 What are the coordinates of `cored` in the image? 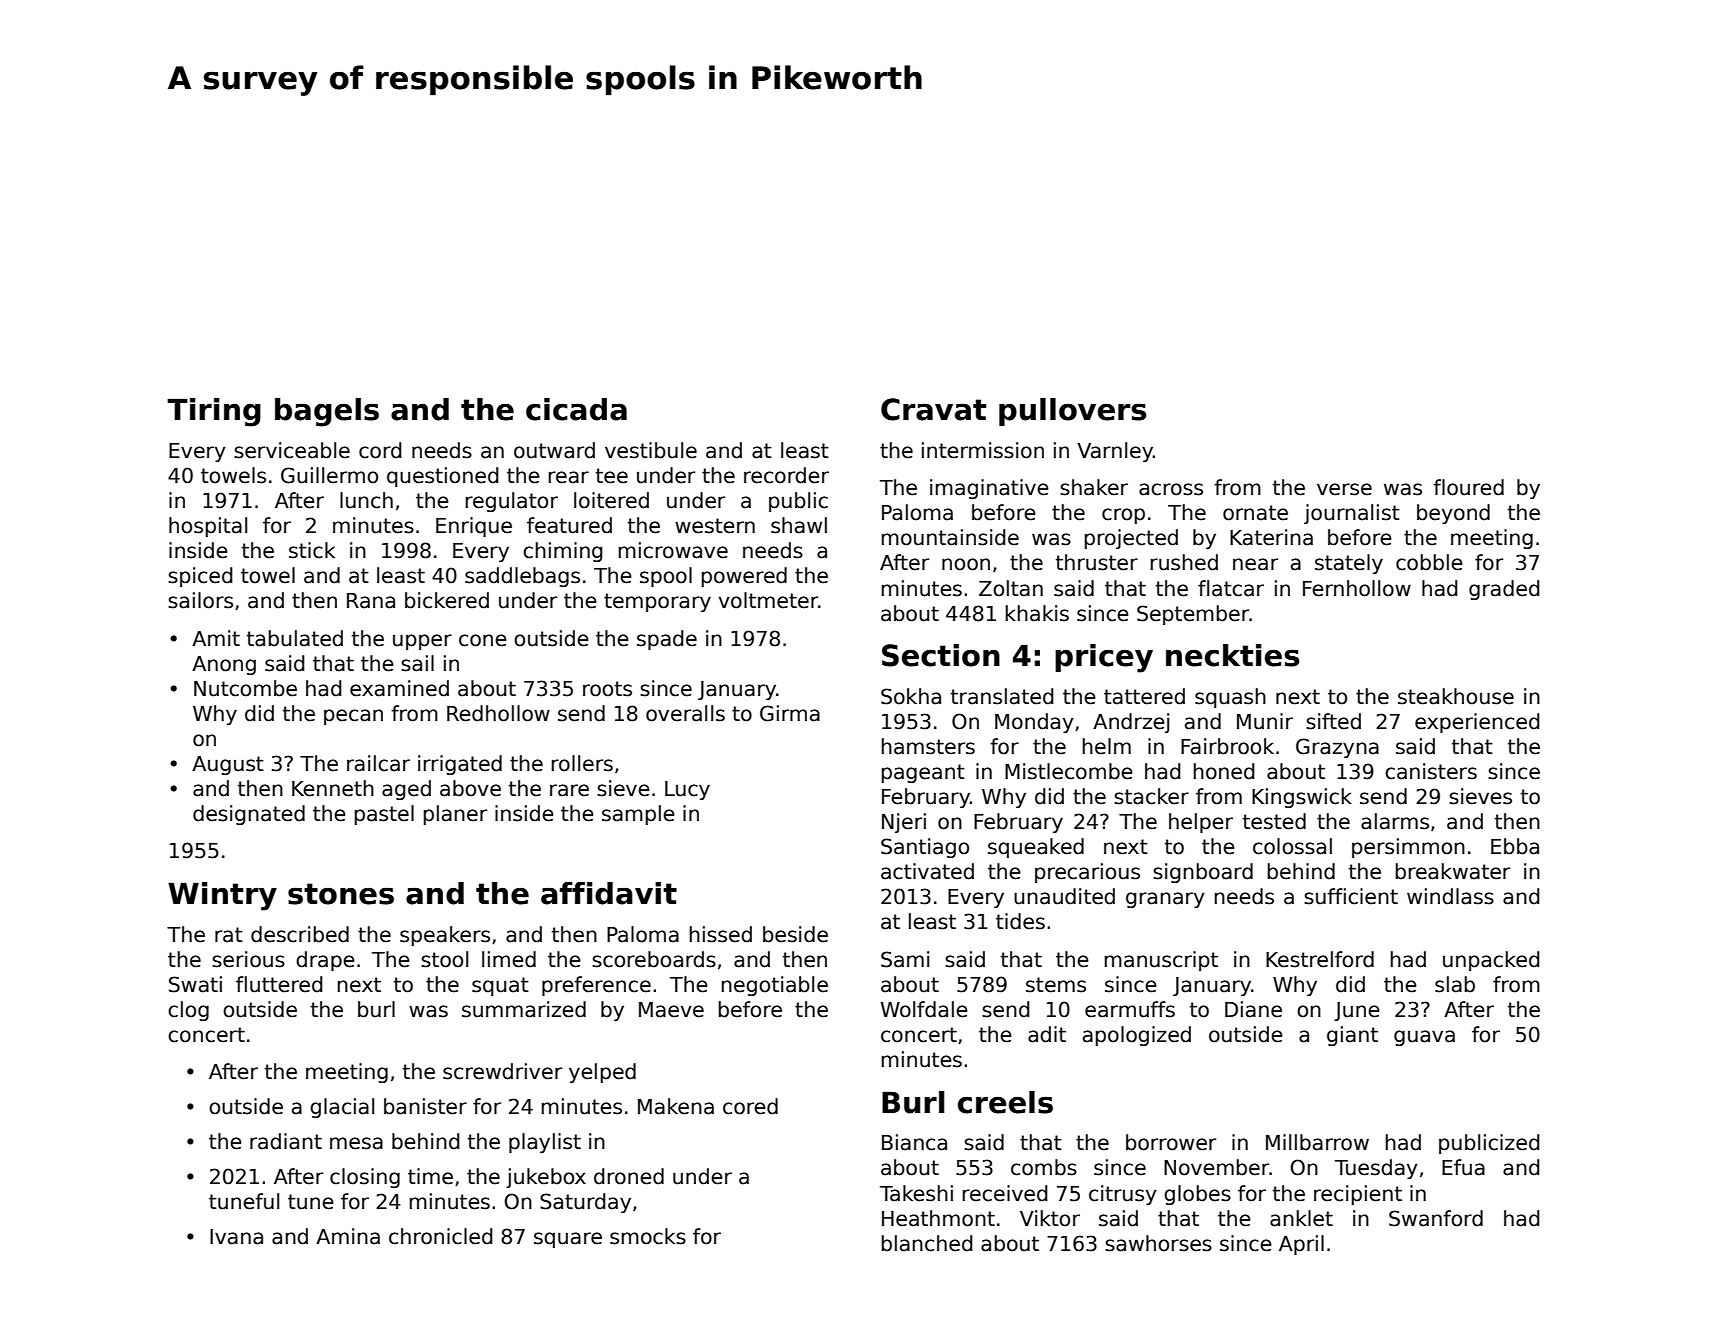 It's located at (750, 1106).
